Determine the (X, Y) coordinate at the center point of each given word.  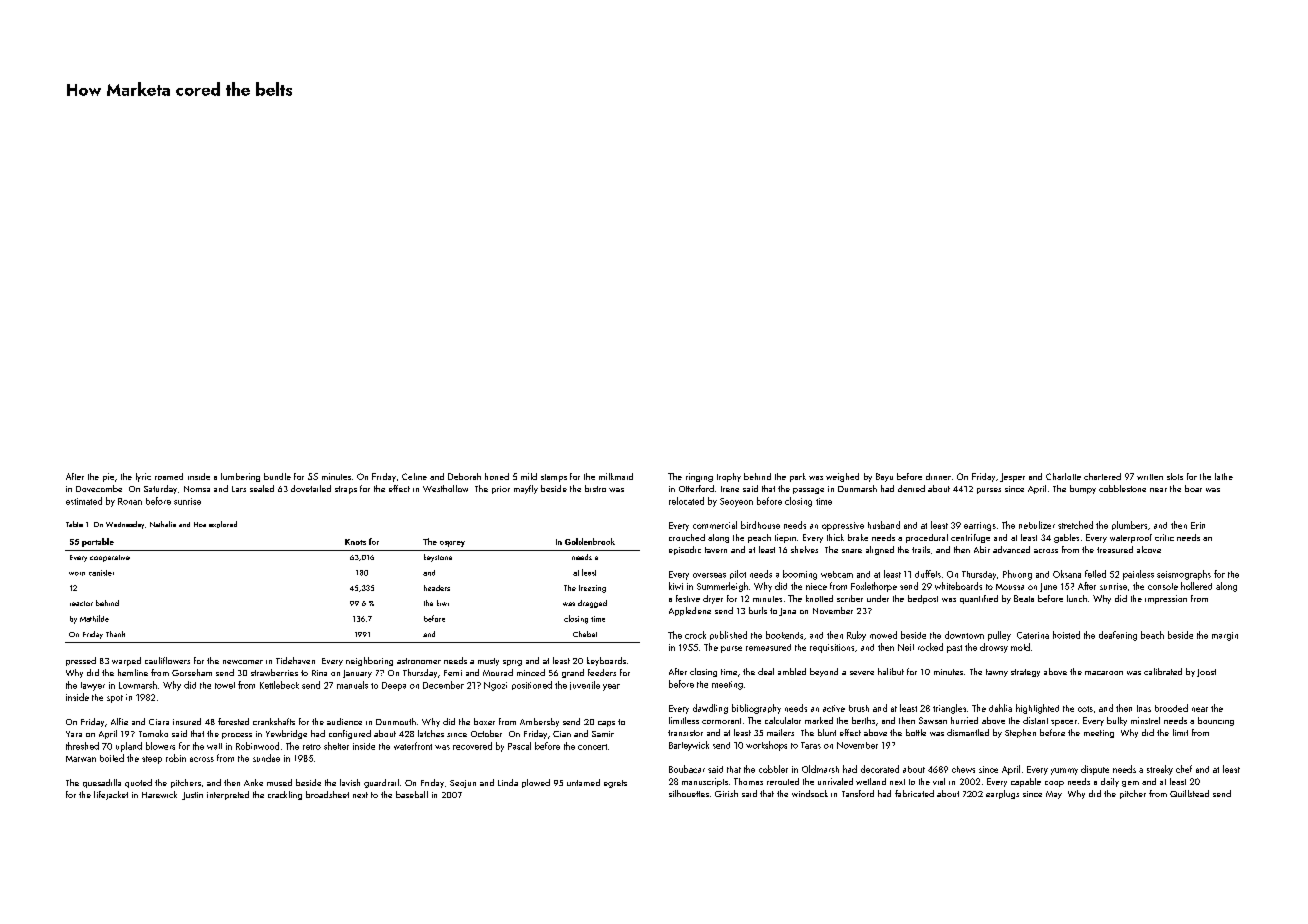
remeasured (768, 647)
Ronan (130, 501)
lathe (1224, 476)
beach (1152, 635)
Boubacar (687, 769)
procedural (927, 538)
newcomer (243, 662)
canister (101, 573)
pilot (738, 574)
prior (501, 490)
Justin (192, 796)
